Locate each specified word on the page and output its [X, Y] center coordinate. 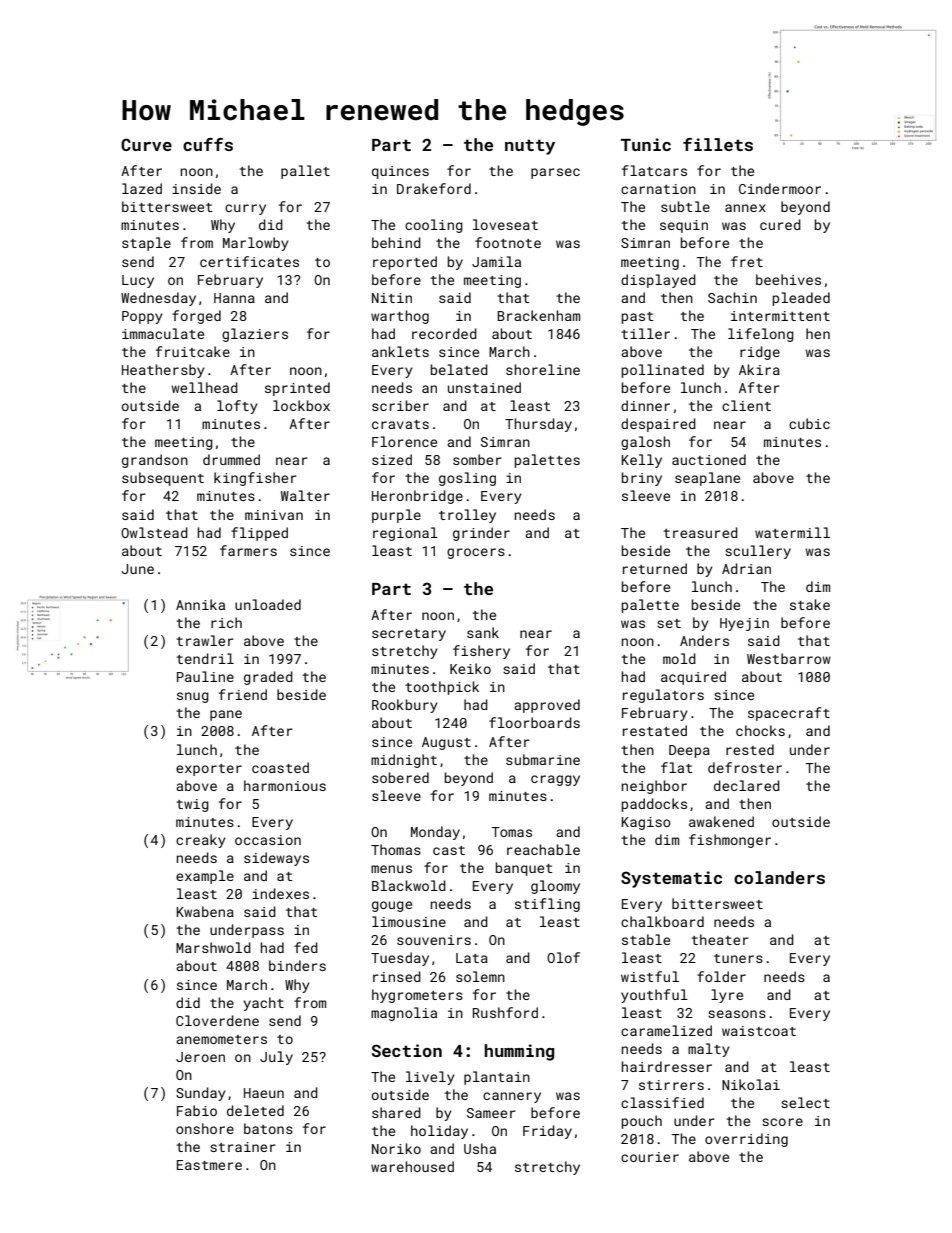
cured [780, 224]
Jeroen [200, 1057]
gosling [467, 479]
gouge [392, 906]
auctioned [709, 459]
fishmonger [730, 841]
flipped [259, 534]
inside [196, 188]
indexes [280, 893]
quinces [400, 172]
